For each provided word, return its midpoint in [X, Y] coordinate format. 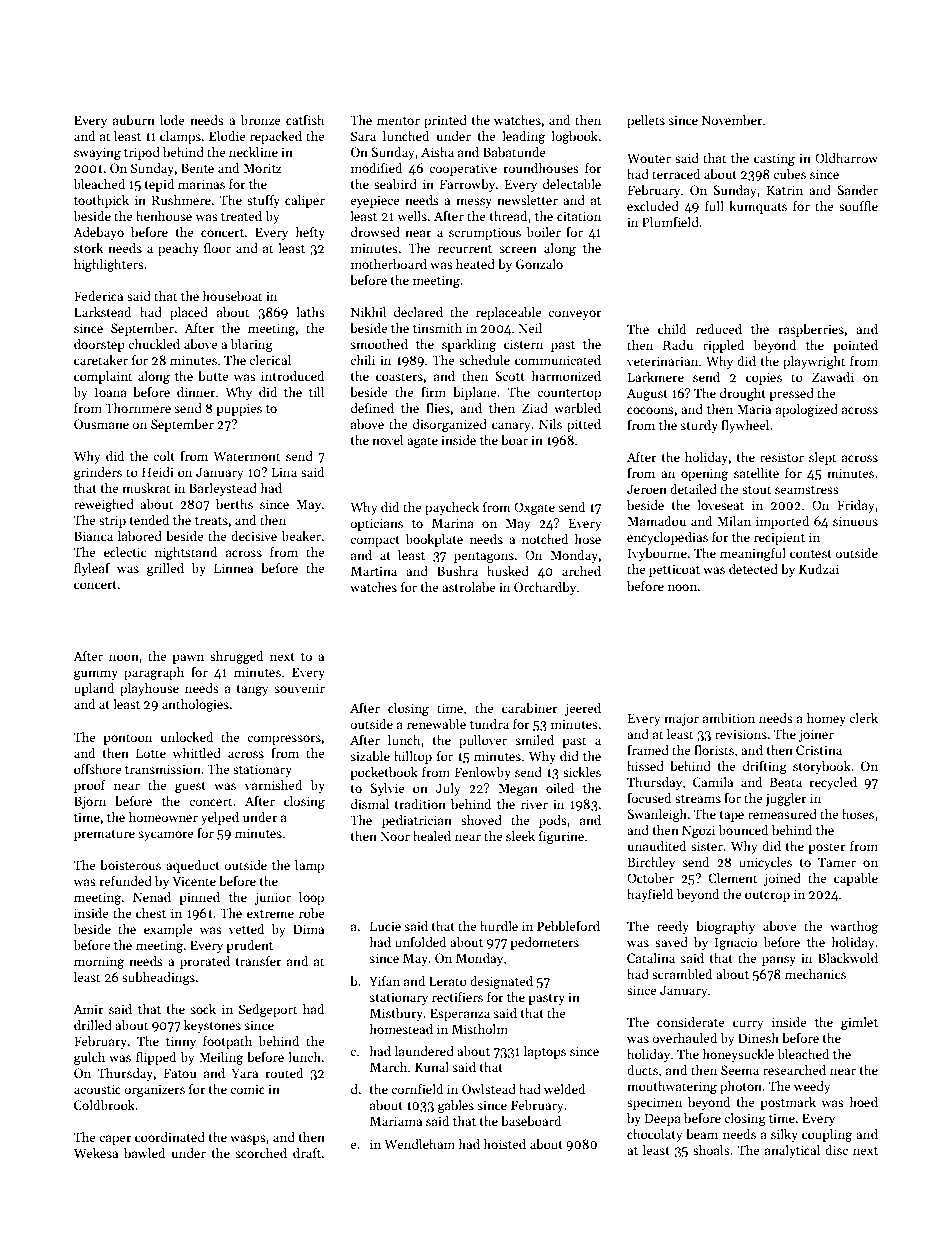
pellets [646, 121]
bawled [144, 1153]
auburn [134, 120]
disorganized [450, 425]
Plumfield [670, 222]
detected [753, 569]
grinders [98, 473]
